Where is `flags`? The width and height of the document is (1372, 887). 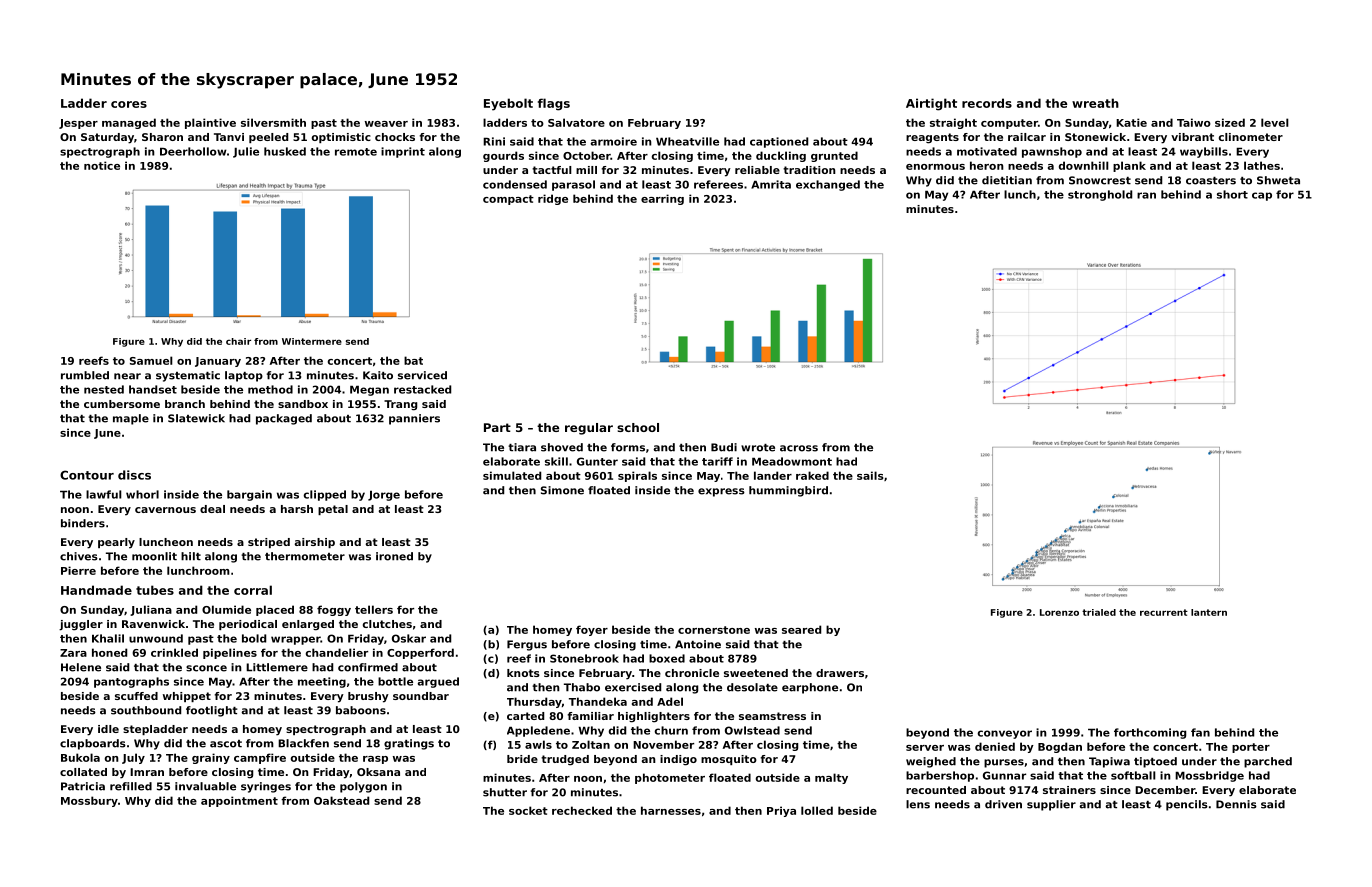
flags is located at coordinates (554, 104).
